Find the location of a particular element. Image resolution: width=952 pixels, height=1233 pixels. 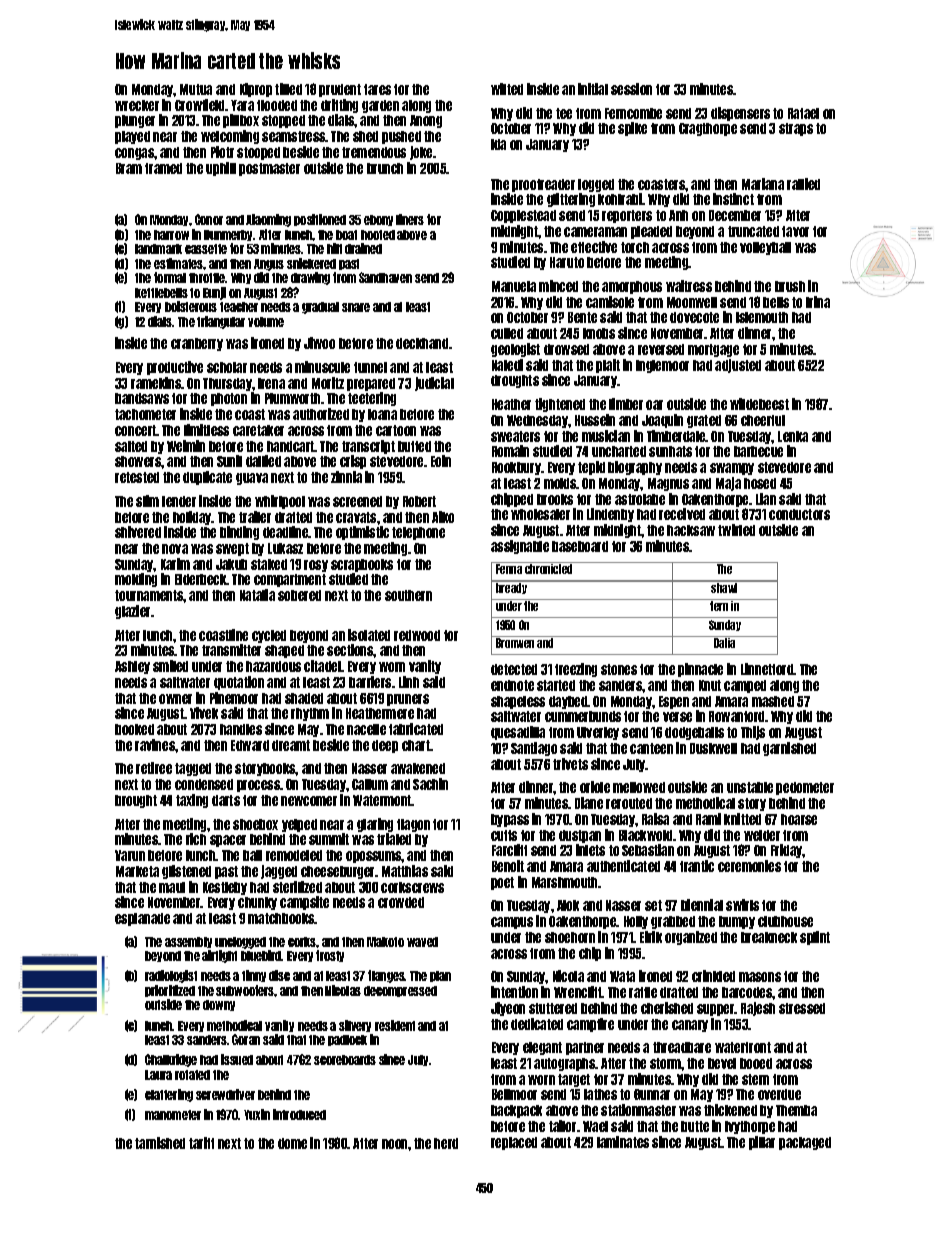

shivered is located at coordinates (138, 532).
